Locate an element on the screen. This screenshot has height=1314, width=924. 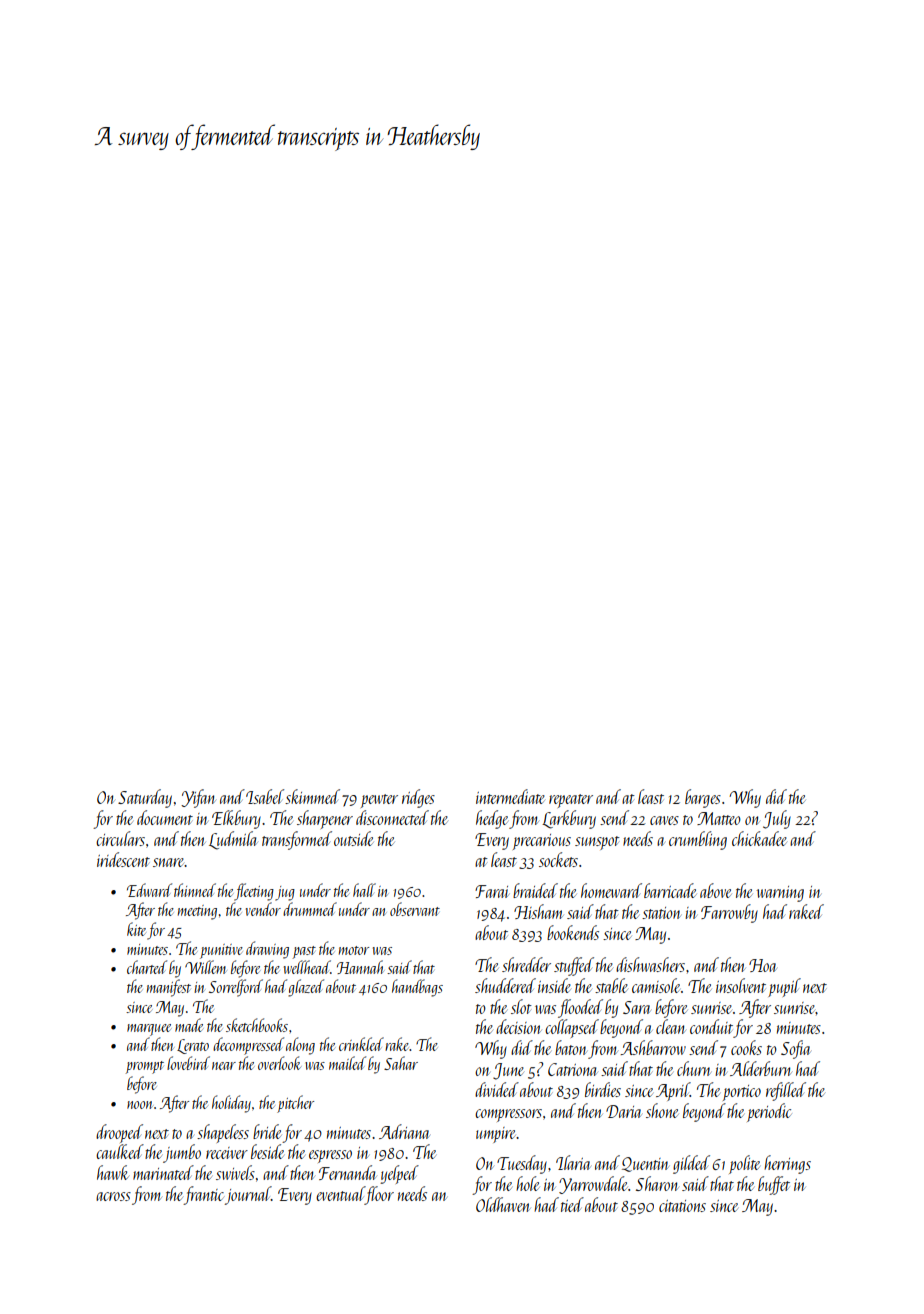
precarious is located at coordinates (542, 842).
